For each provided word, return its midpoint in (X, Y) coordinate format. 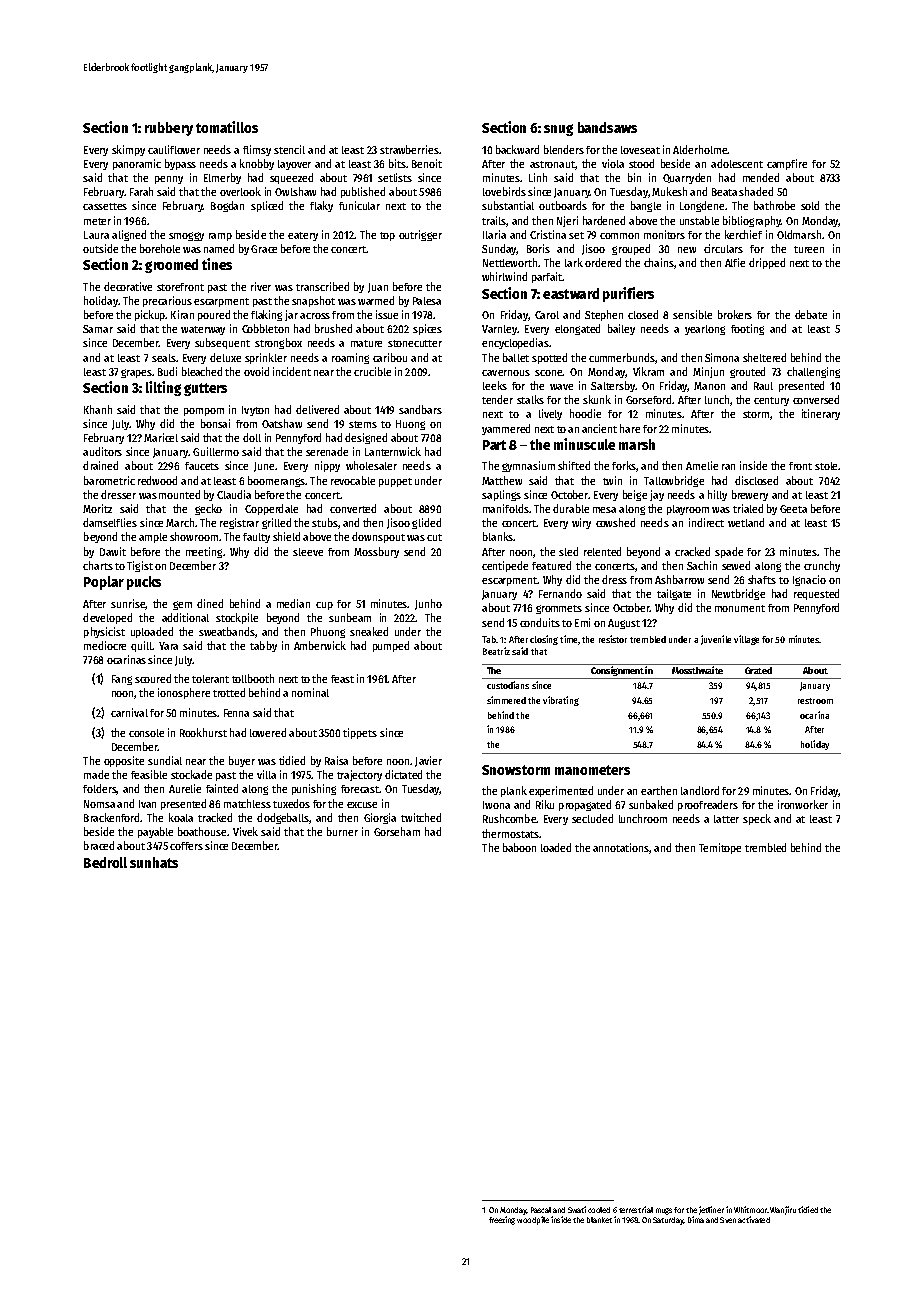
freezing (502, 1220)
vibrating (561, 701)
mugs (664, 1211)
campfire (787, 164)
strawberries (409, 149)
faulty (256, 538)
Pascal (541, 1210)
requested (816, 594)
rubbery (169, 129)
